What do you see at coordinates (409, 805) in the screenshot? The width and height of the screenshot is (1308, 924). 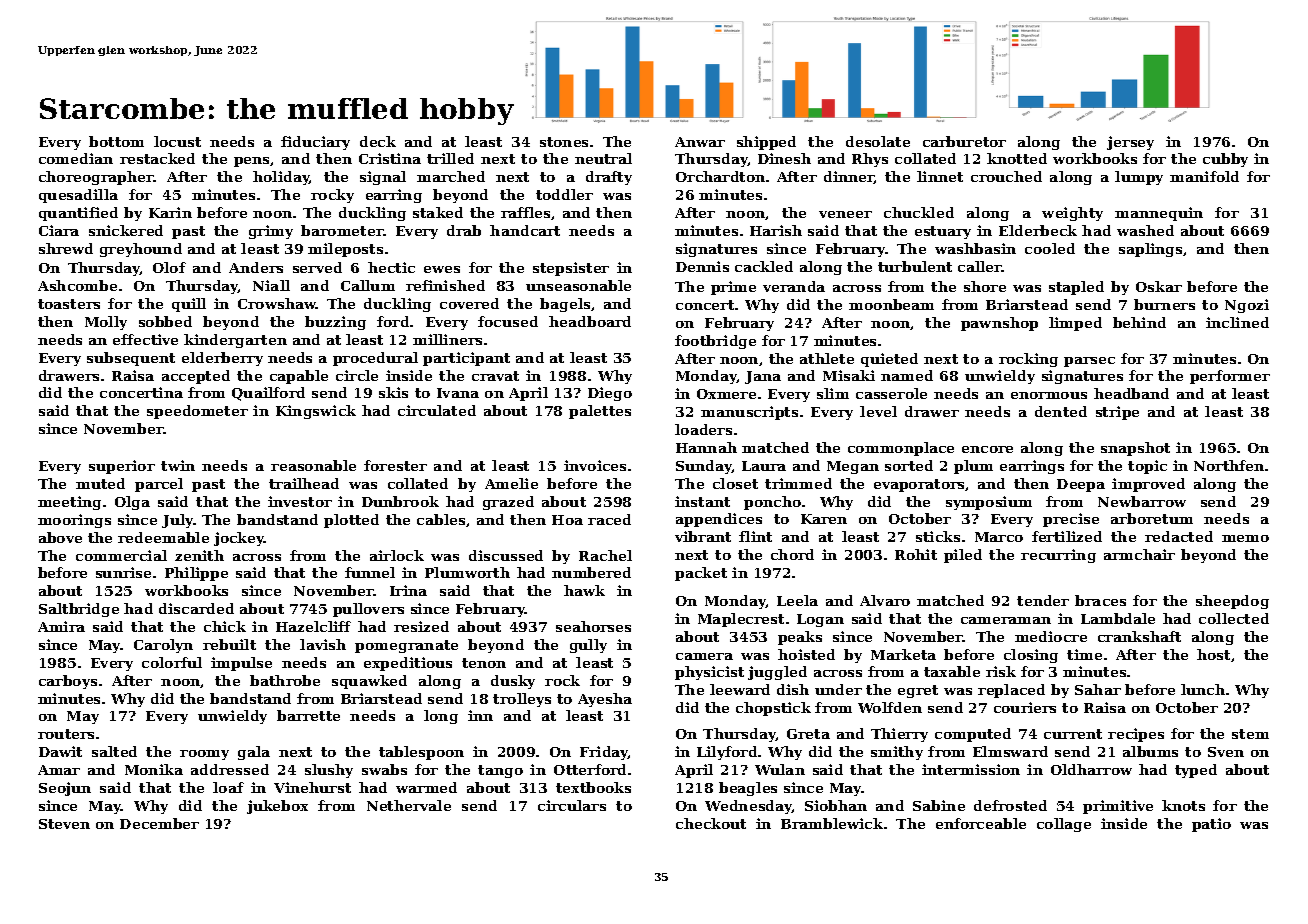 I see `Nethervale` at bounding box center [409, 805].
